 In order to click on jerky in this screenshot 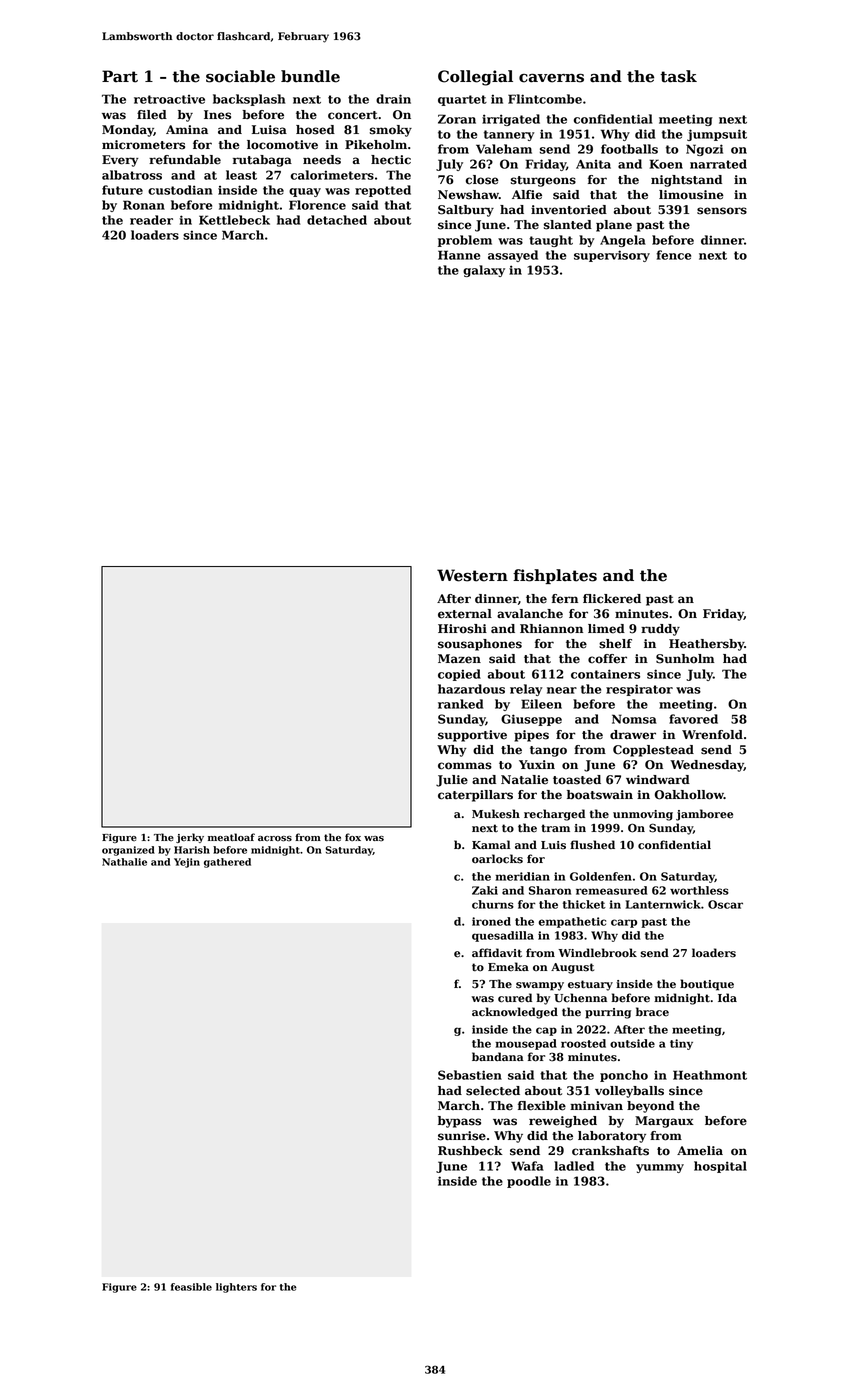, I will do `click(190, 838)`.
